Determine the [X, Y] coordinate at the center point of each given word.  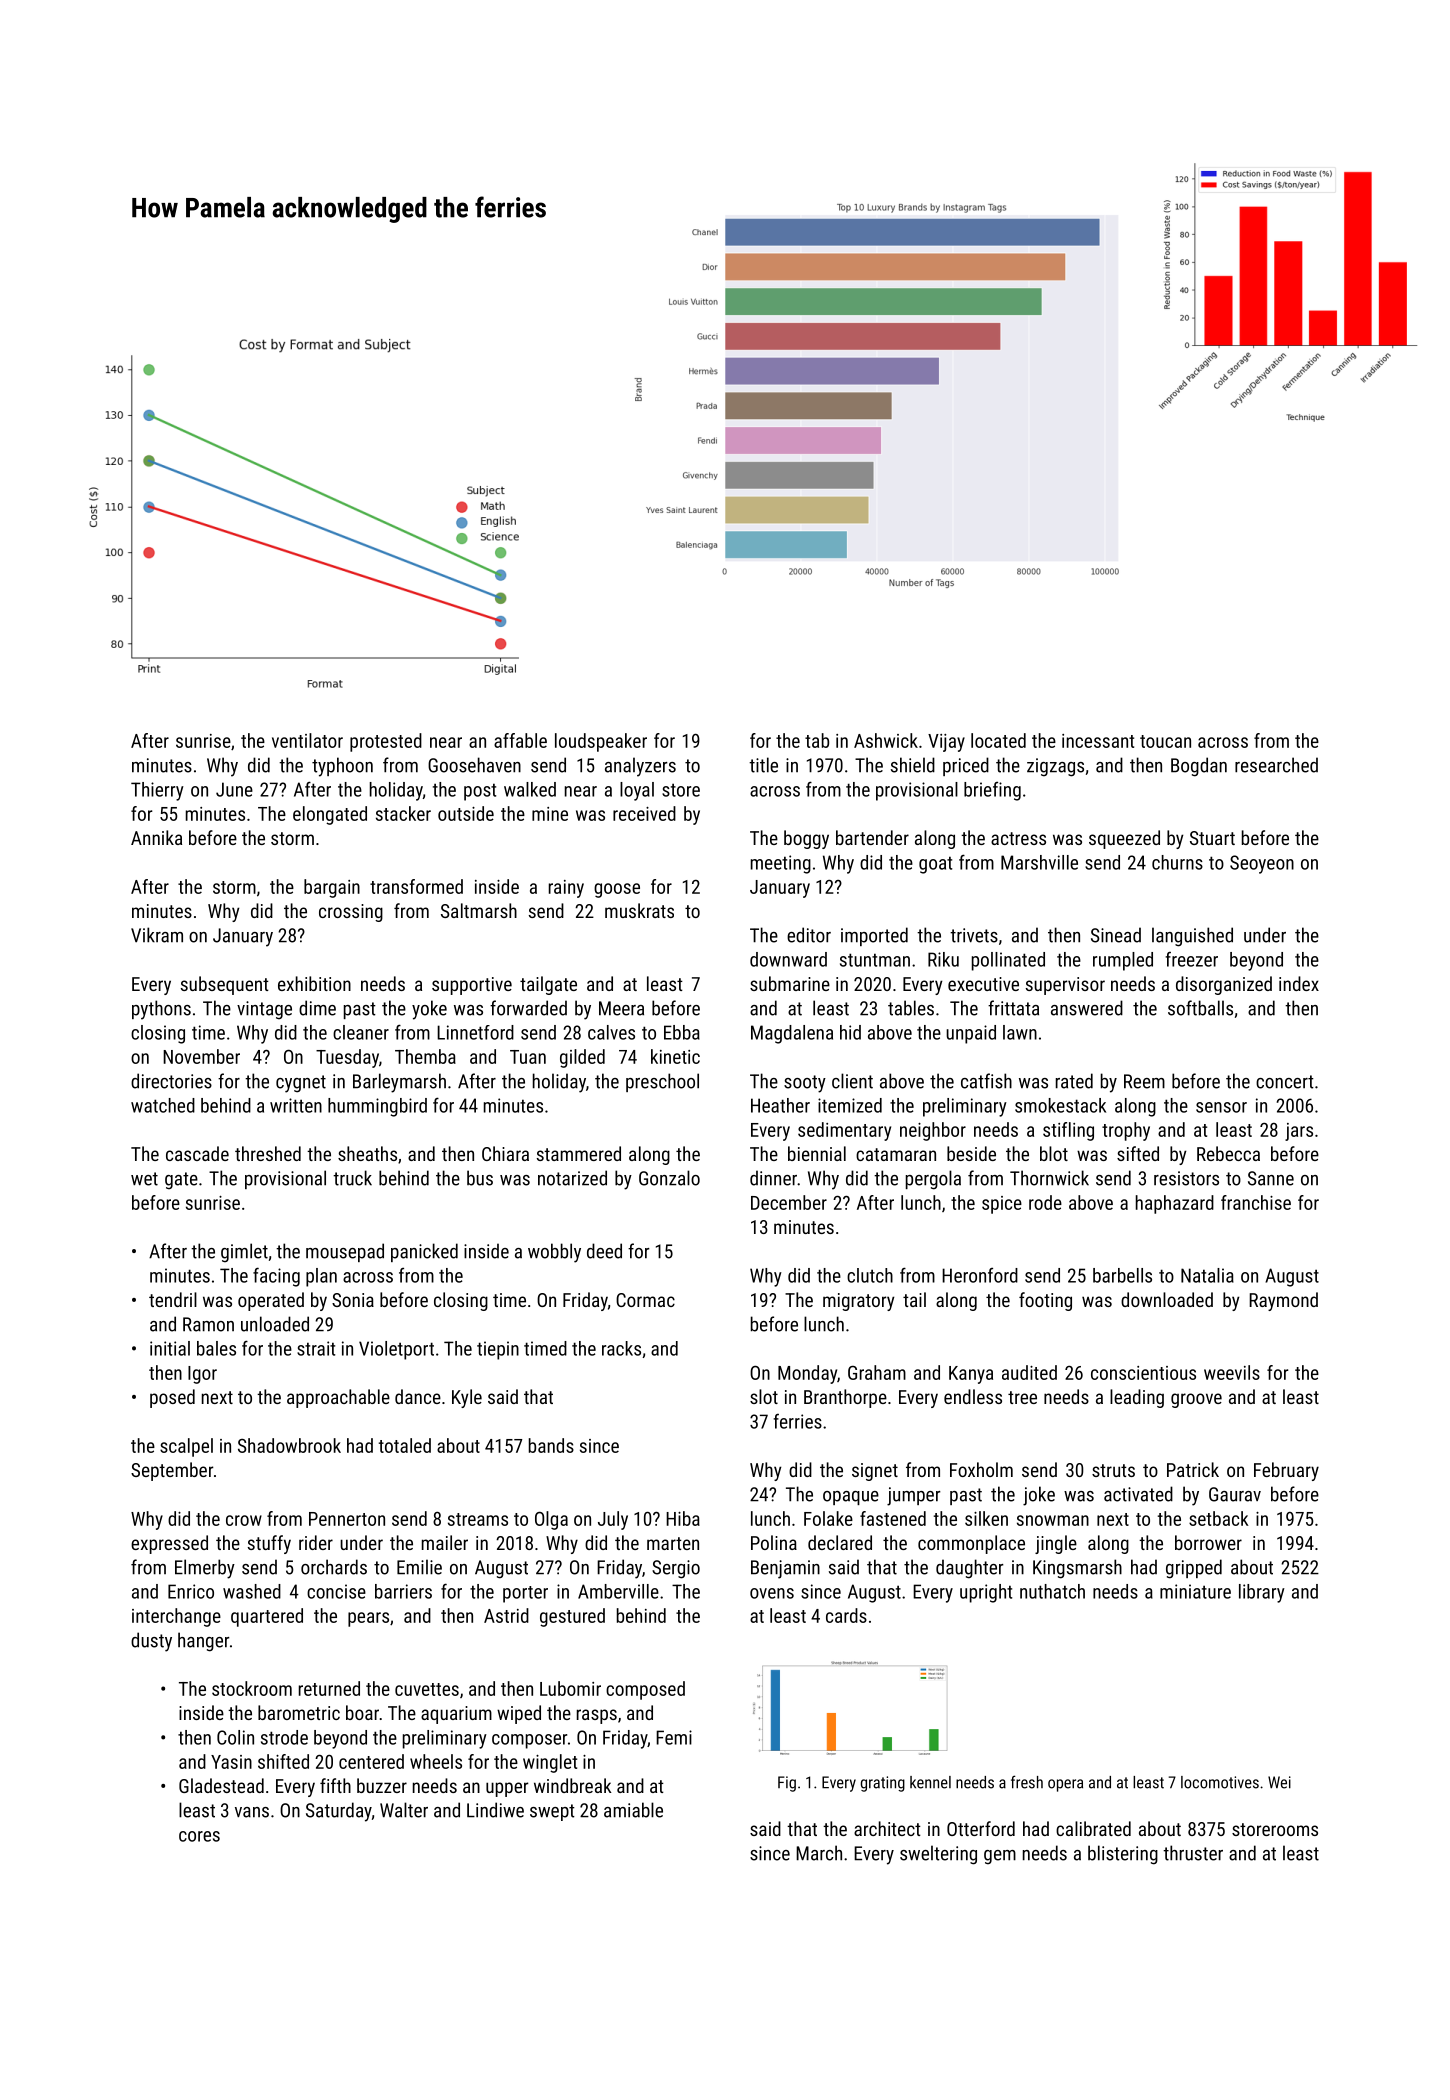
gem [1000, 1857]
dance [418, 1396]
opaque [851, 1498]
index [1299, 983]
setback [1219, 1518]
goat [935, 865]
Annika [156, 837]
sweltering [938, 1855]
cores [199, 1836]
